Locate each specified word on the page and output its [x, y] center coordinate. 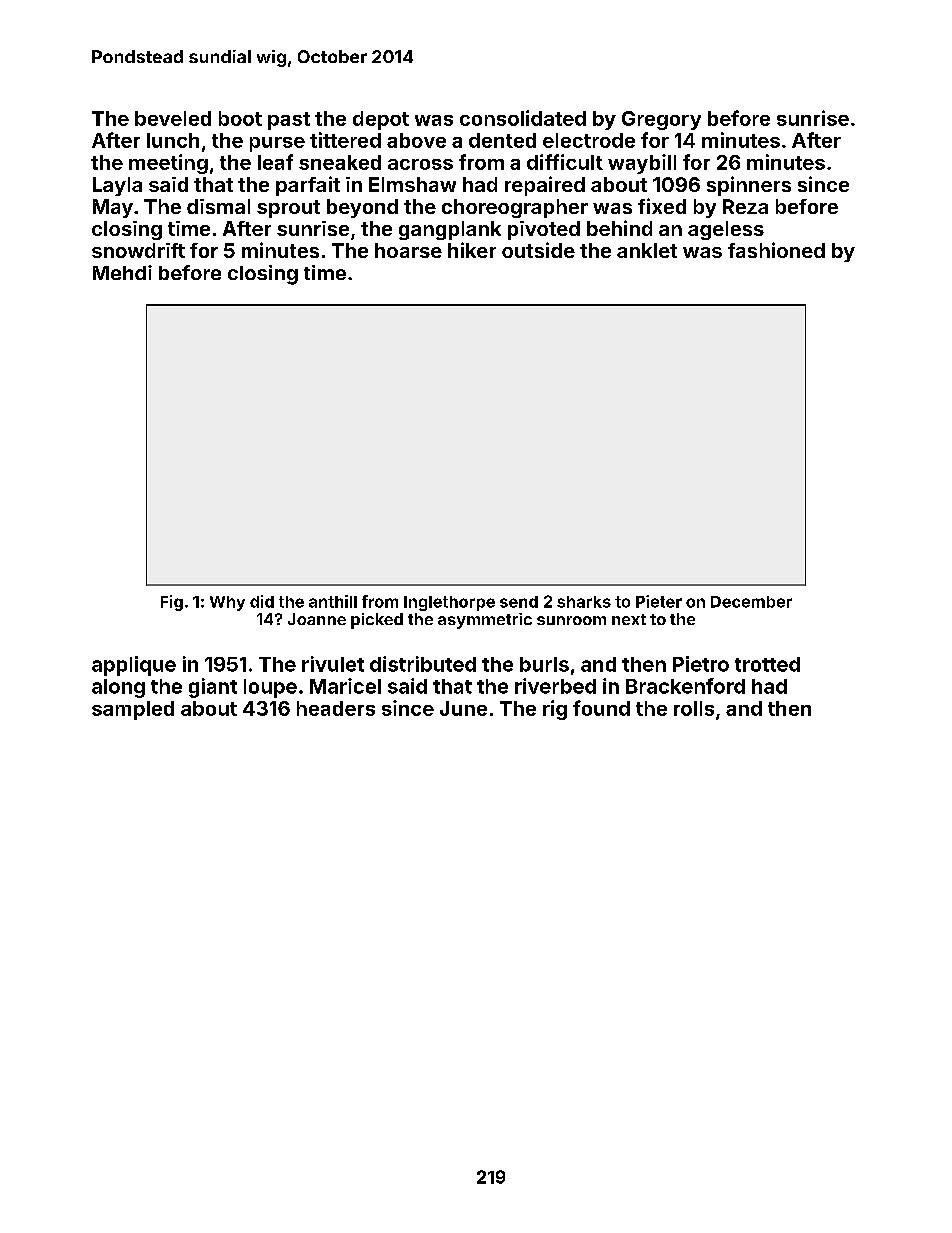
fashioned [776, 250]
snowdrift [138, 250]
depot [381, 120]
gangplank [450, 230]
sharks [584, 602]
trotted [767, 664]
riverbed [555, 686]
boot [240, 118]
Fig [172, 603]
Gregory [661, 120]
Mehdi [122, 272]
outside [538, 250]
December [751, 602]
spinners [749, 186]
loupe [270, 688]
